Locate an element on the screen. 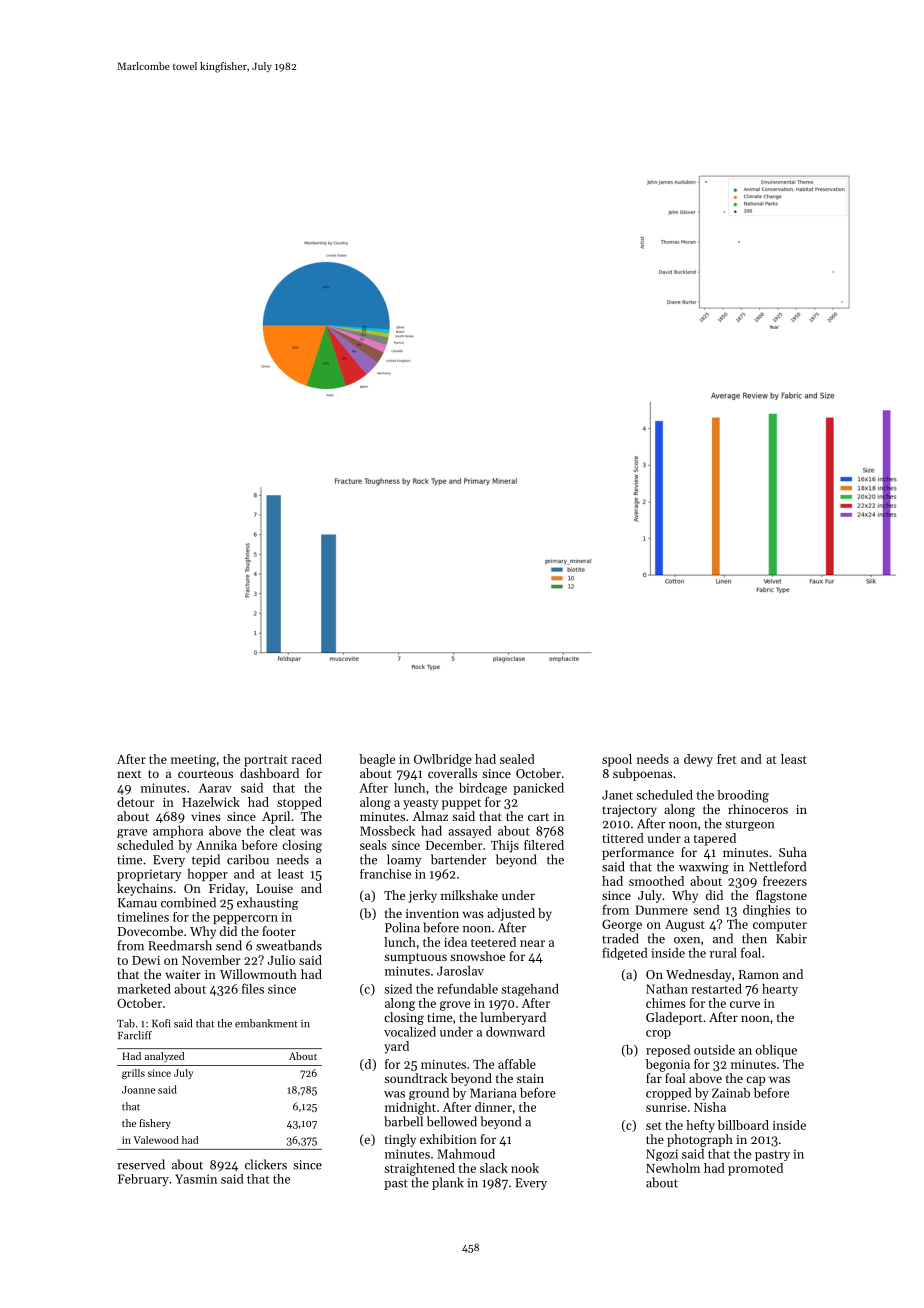 This screenshot has width=924, height=1308. downward is located at coordinates (515, 1032).
